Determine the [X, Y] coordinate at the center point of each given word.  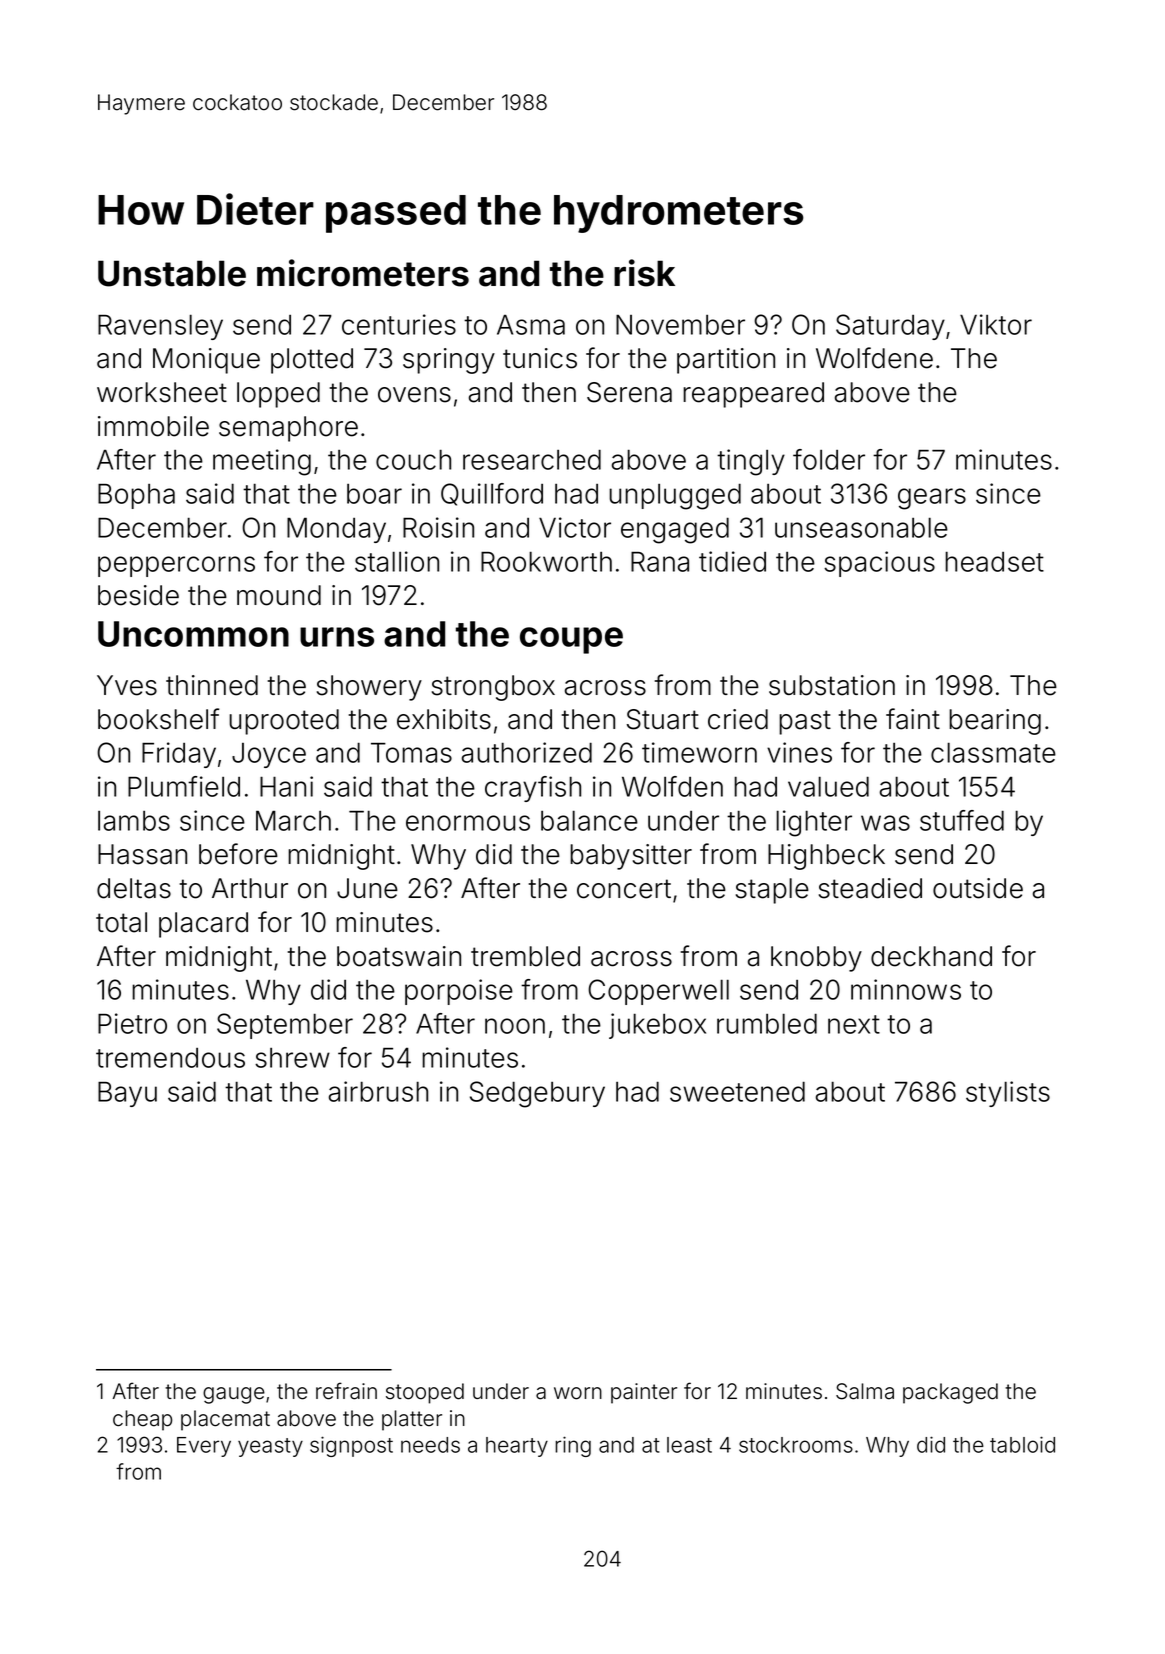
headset [994, 561]
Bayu [127, 1094]
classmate [993, 752]
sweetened [737, 1091]
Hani [286, 786]
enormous [468, 823]
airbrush [378, 1091]
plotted [312, 361]
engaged [675, 530]
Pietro [132, 1023]
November [680, 324]
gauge [234, 1395]
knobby [816, 959]
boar [374, 494]
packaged [950, 1393]
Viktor [996, 324]
